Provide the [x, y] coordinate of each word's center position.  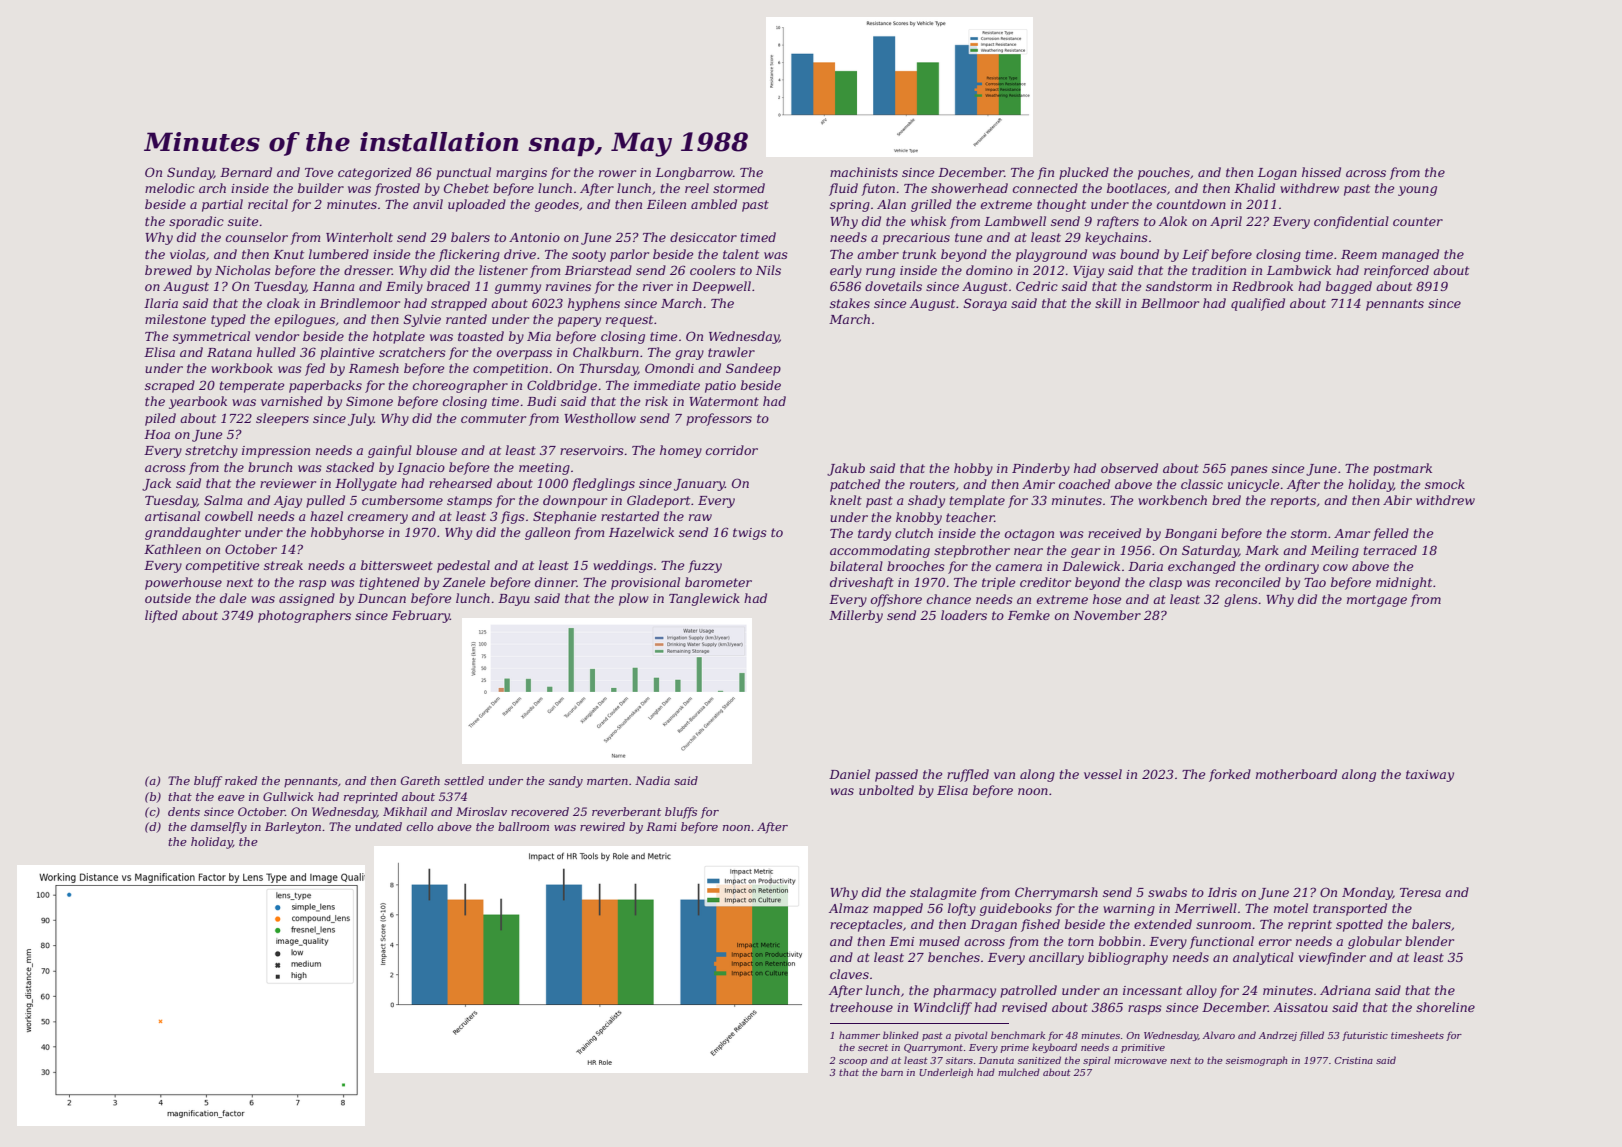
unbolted [886, 790]
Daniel [849, 774]
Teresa [1420, 892]
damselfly [219, 828]
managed [1410, 255]
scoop [853, 1062]
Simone [369, 401]
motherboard [1296, 774]
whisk [928, 221]
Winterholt [359, 237]
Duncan [382, 598]
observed [1129, 468]
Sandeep [753, 369]
